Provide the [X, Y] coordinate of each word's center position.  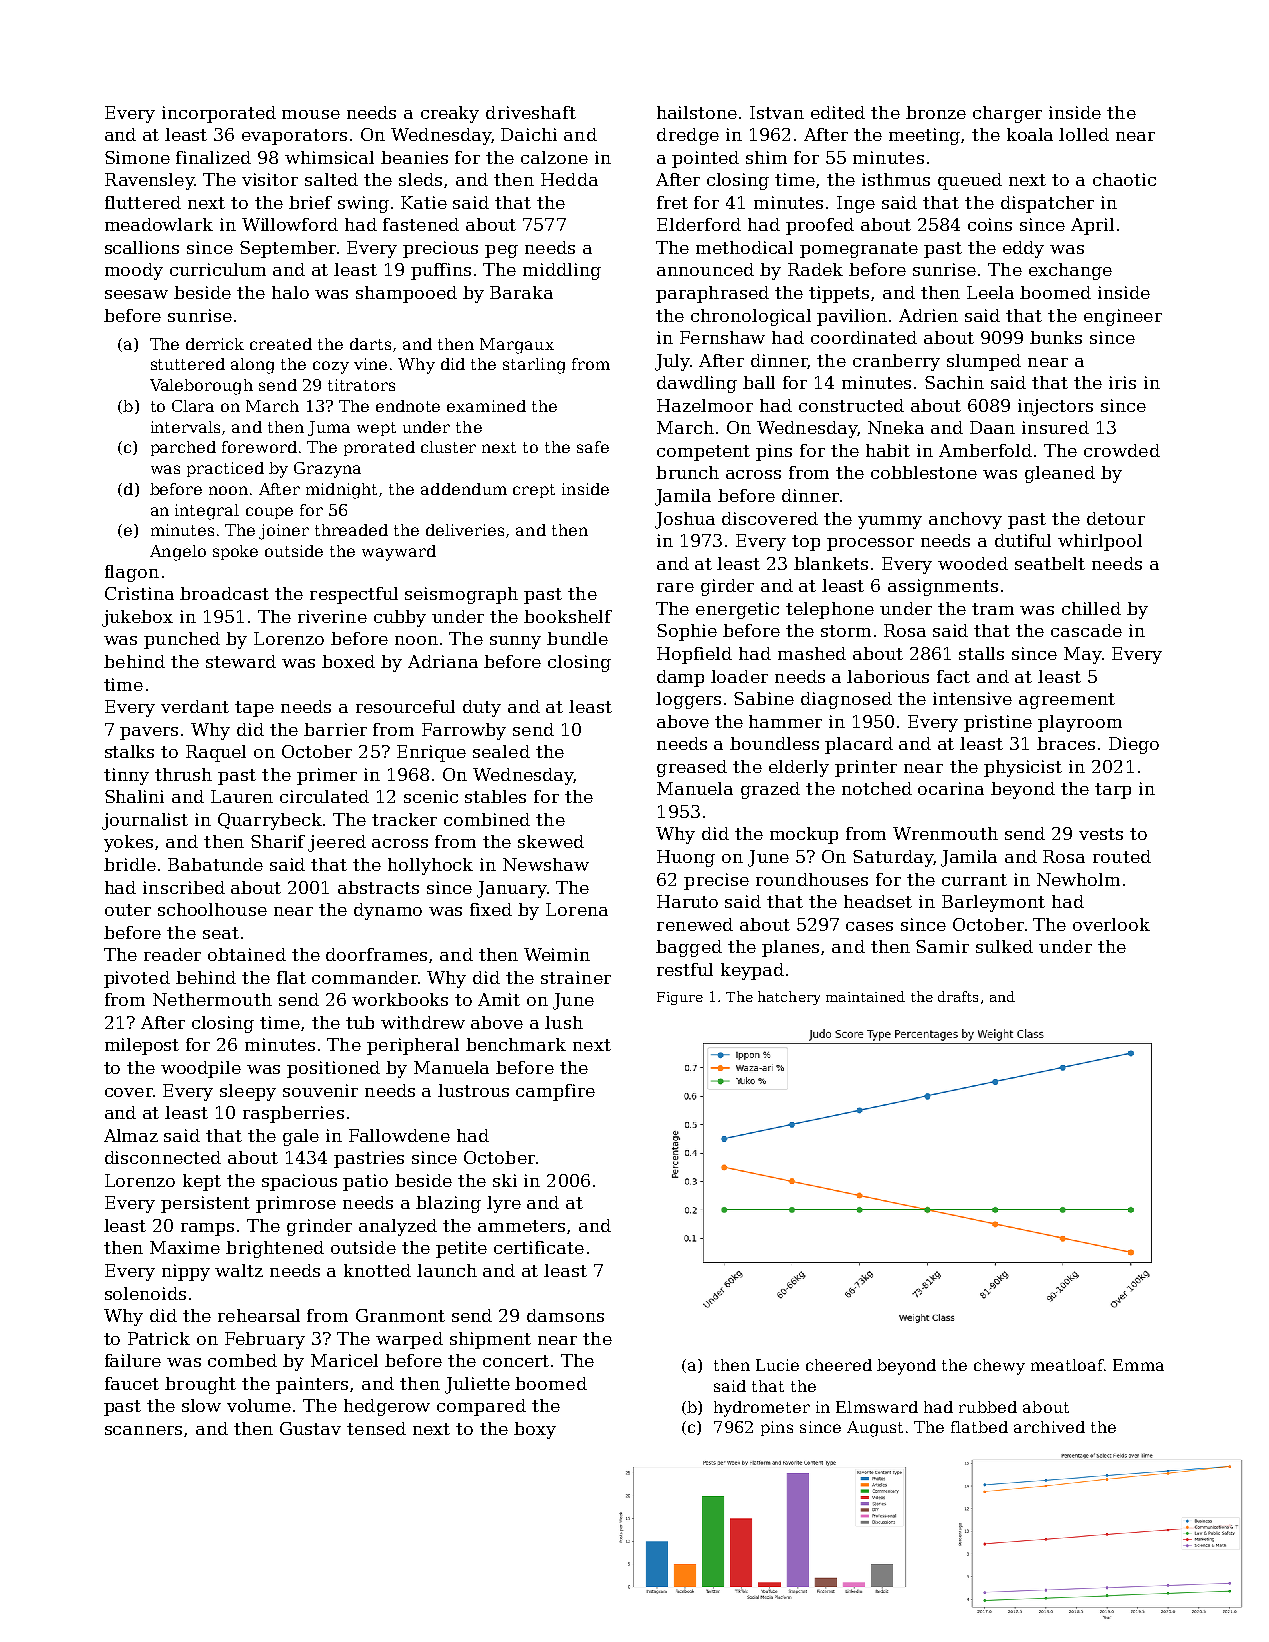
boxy [535, 1430]
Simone [137, 157]
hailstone [697, 112]
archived [1049, 1427]
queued [970, 181]
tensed [376, 1428]
